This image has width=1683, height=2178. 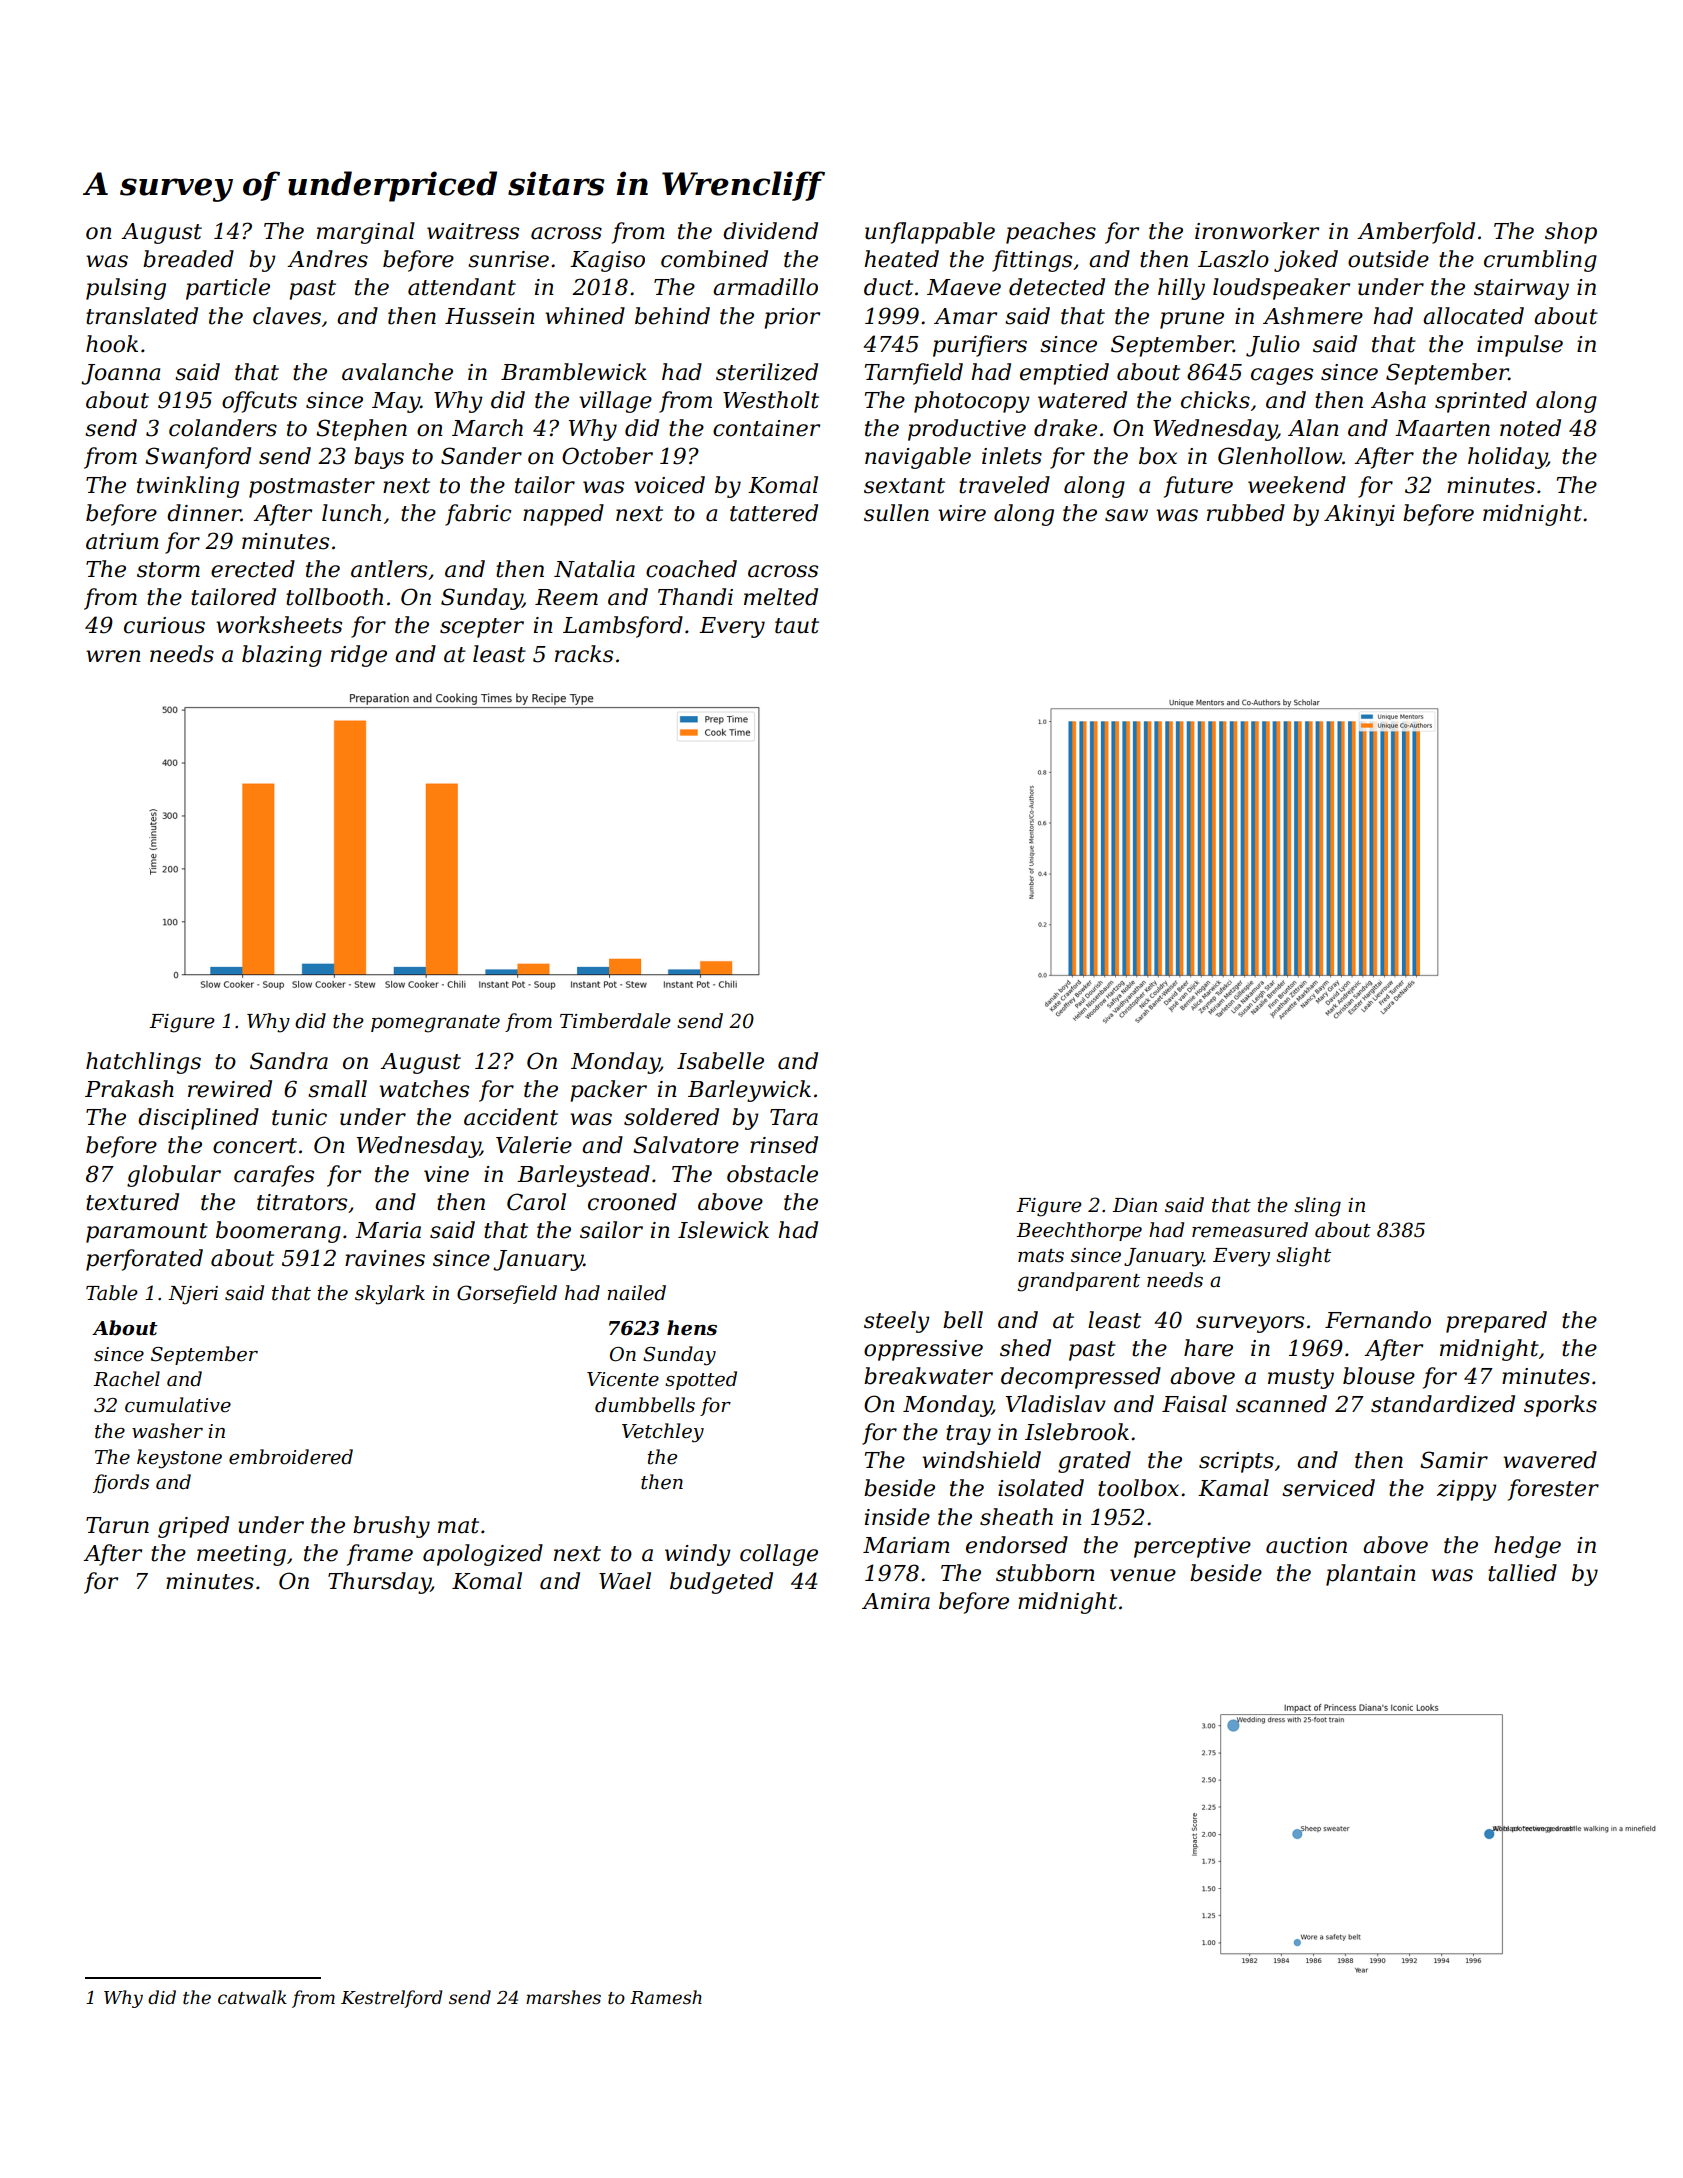 What do you see at coordinates (252, 1997) in the image?
I see `catwalk` at bounding box center [252, 1997].
